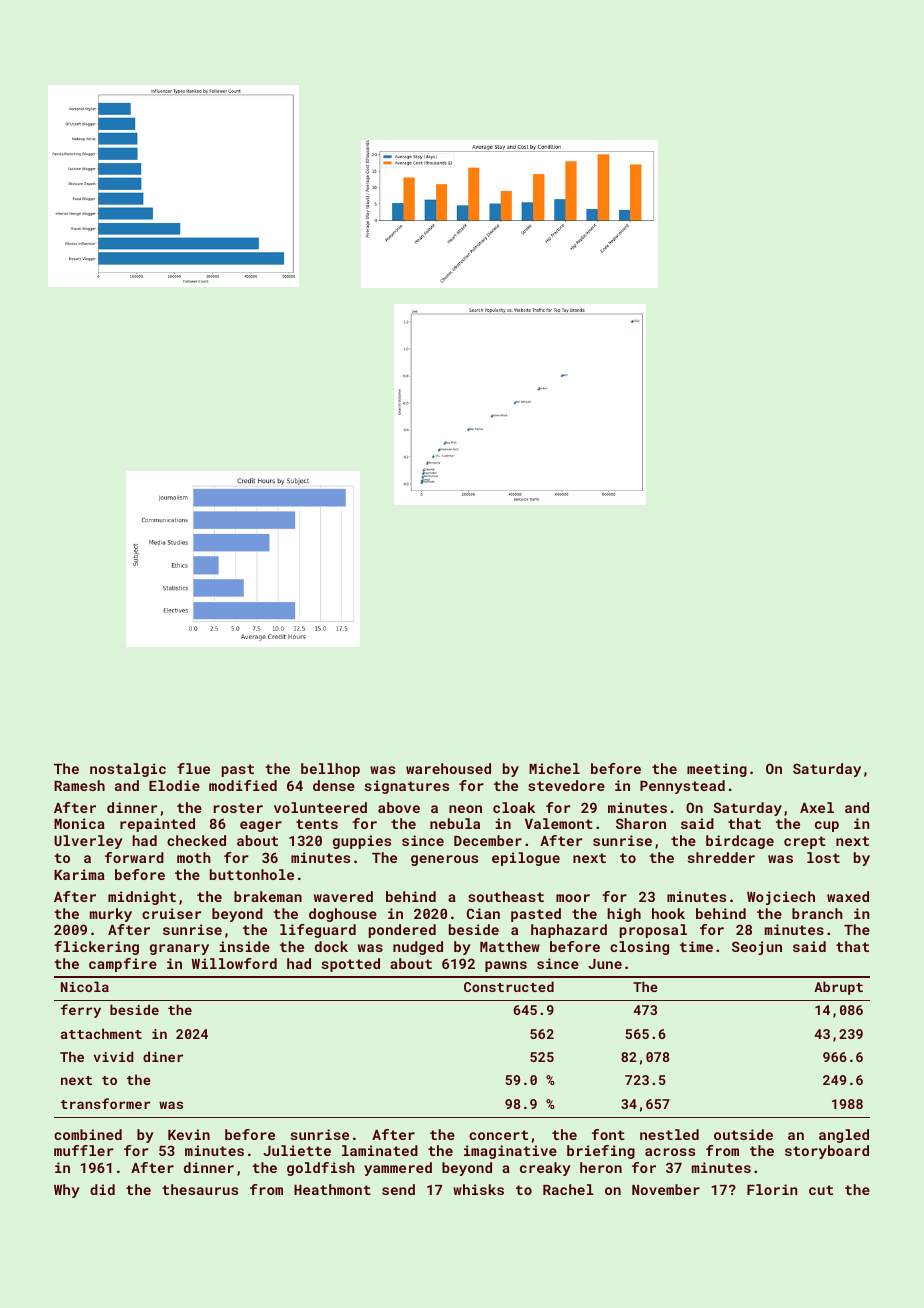 The width and height of the screenshot is (924, 1308). What do you see at coordinates (821, 1190) in the screenshot?
I see `cut` at bounding box center [821, 1190].
